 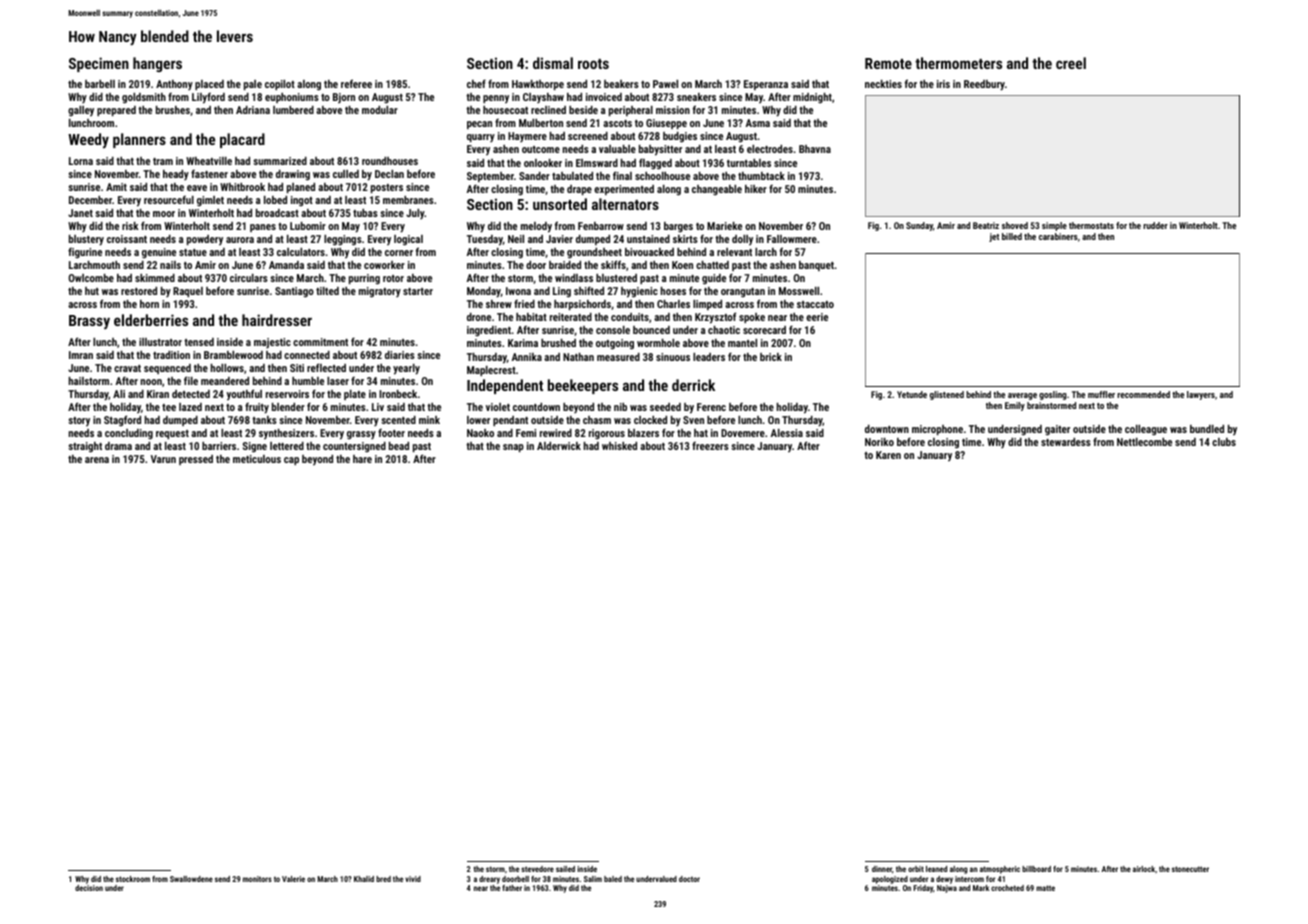 What do you see at coordinates (1012, 236) in the screenshot?
I see `billed` at bounding box center [1012, 236].
